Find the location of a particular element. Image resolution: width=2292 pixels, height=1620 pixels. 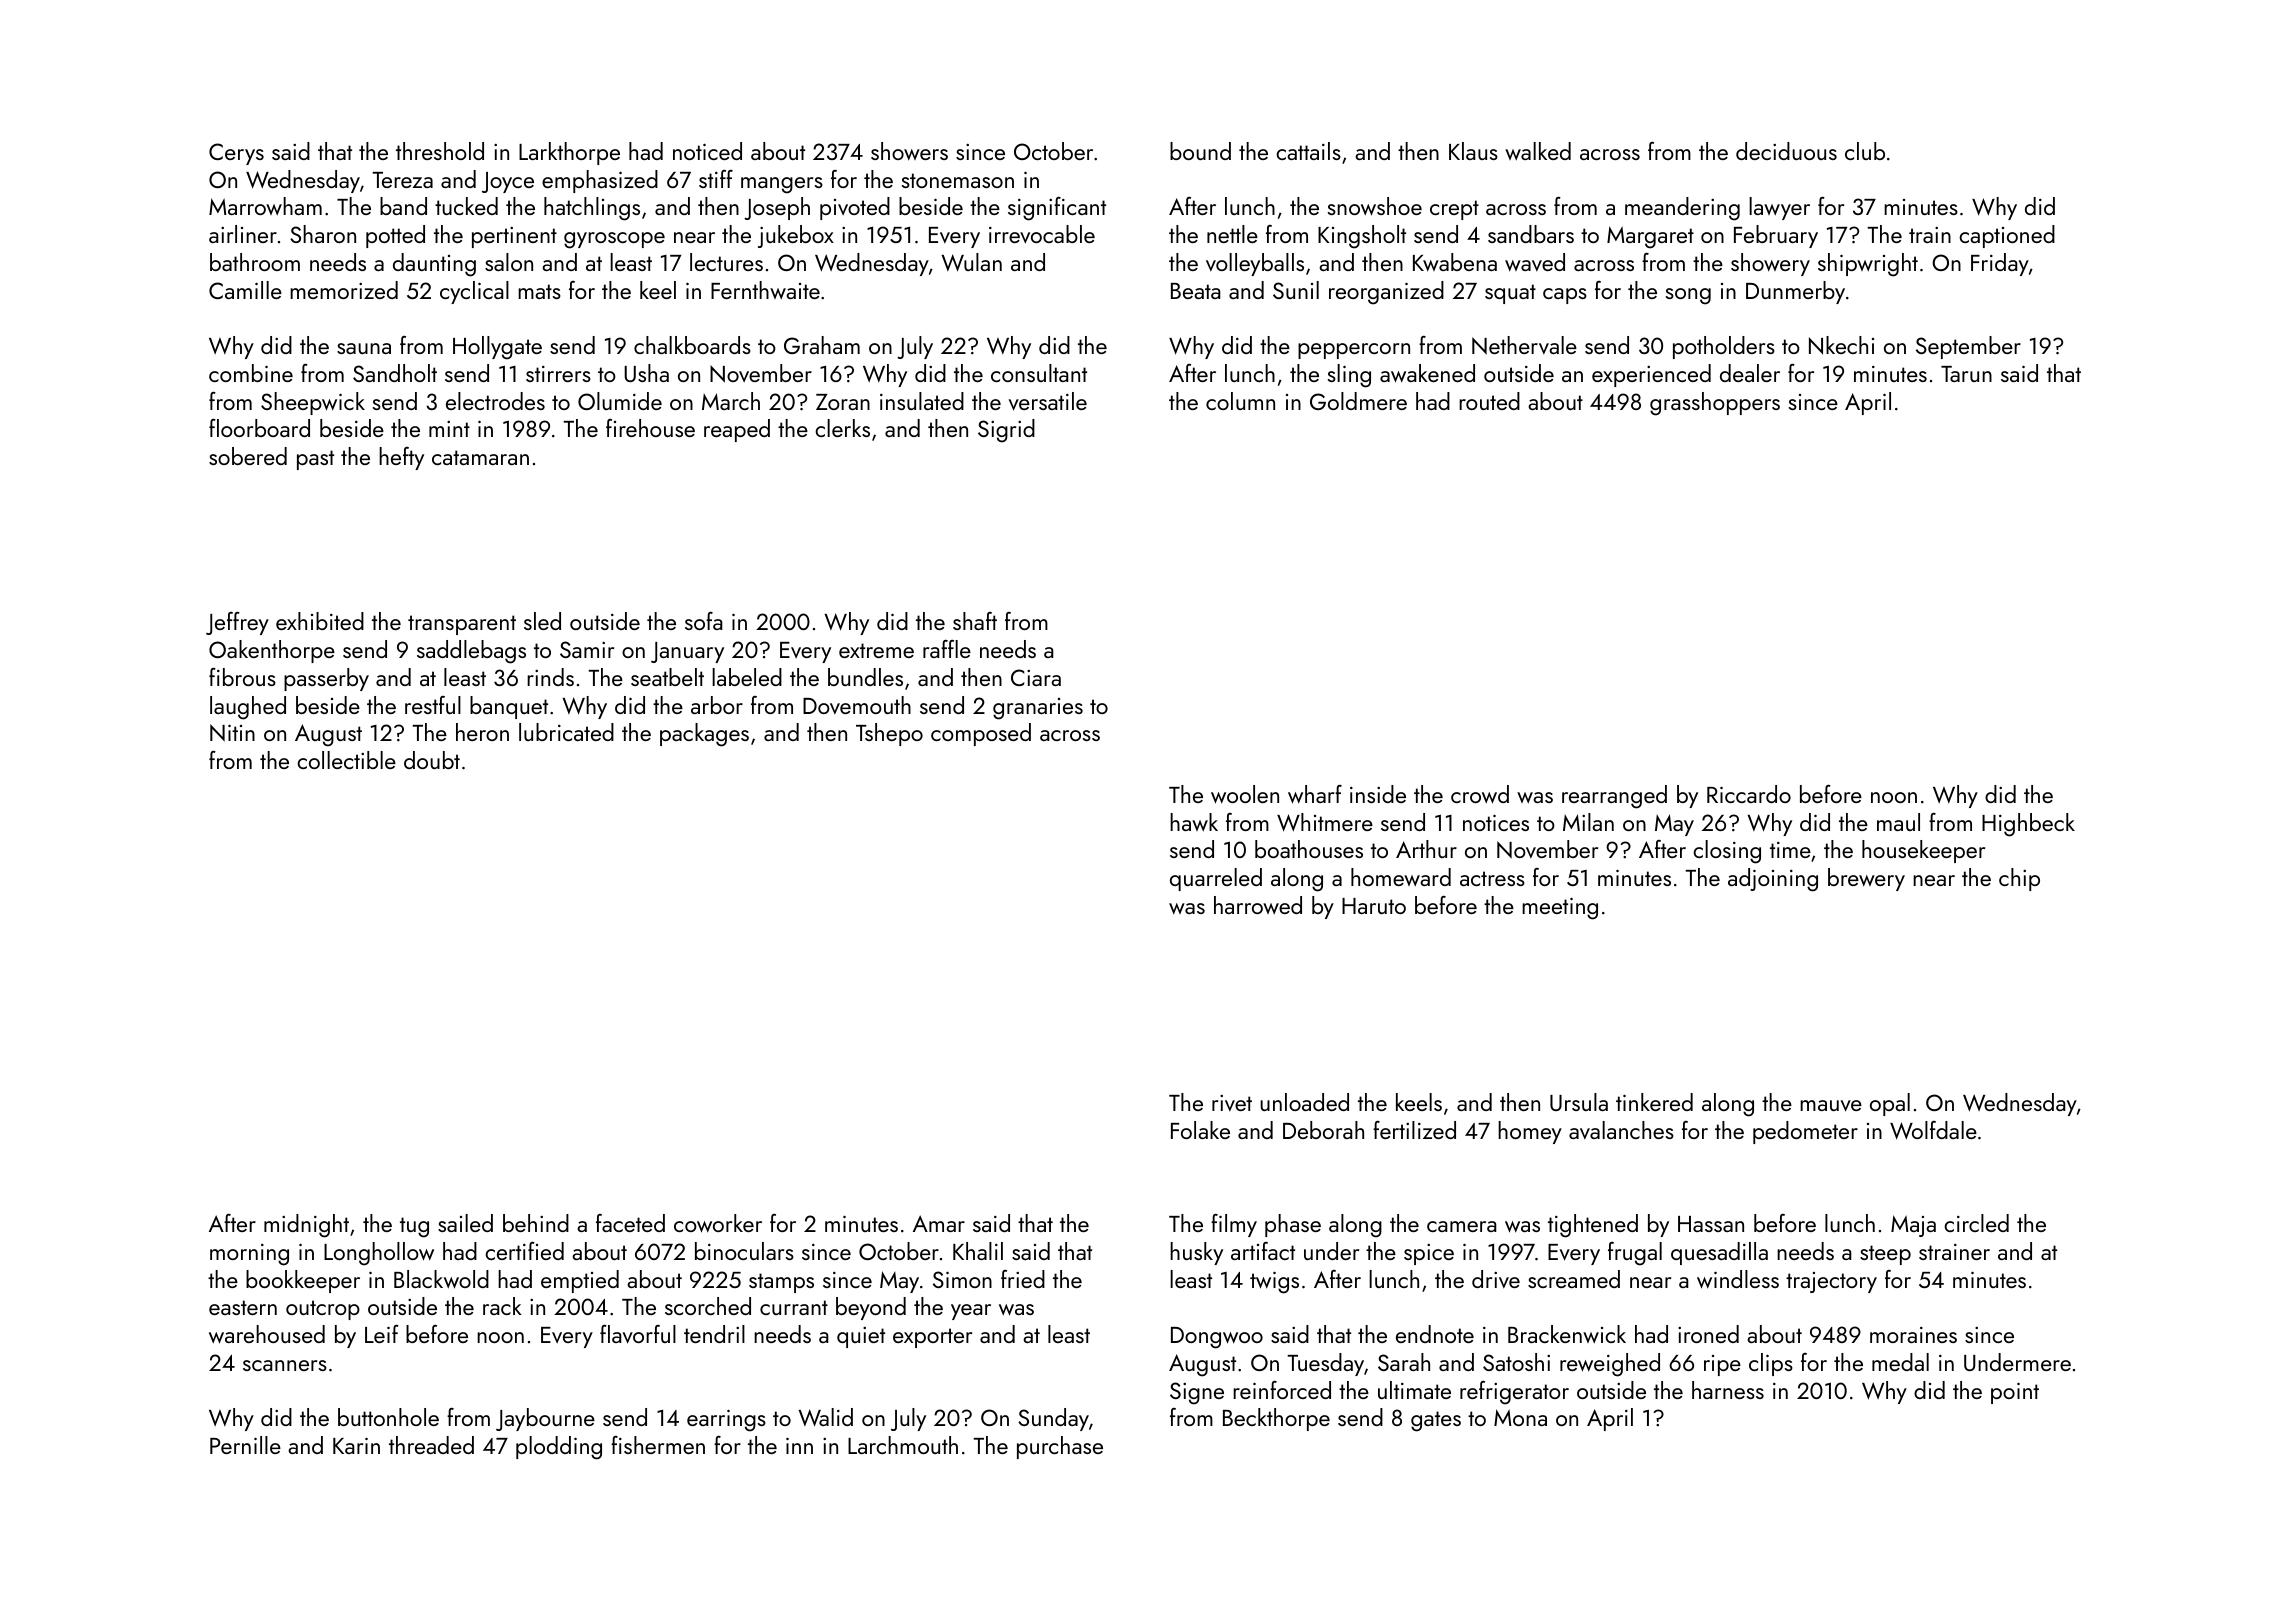

Wolfdale is located at coordinates (1933, 1130).
